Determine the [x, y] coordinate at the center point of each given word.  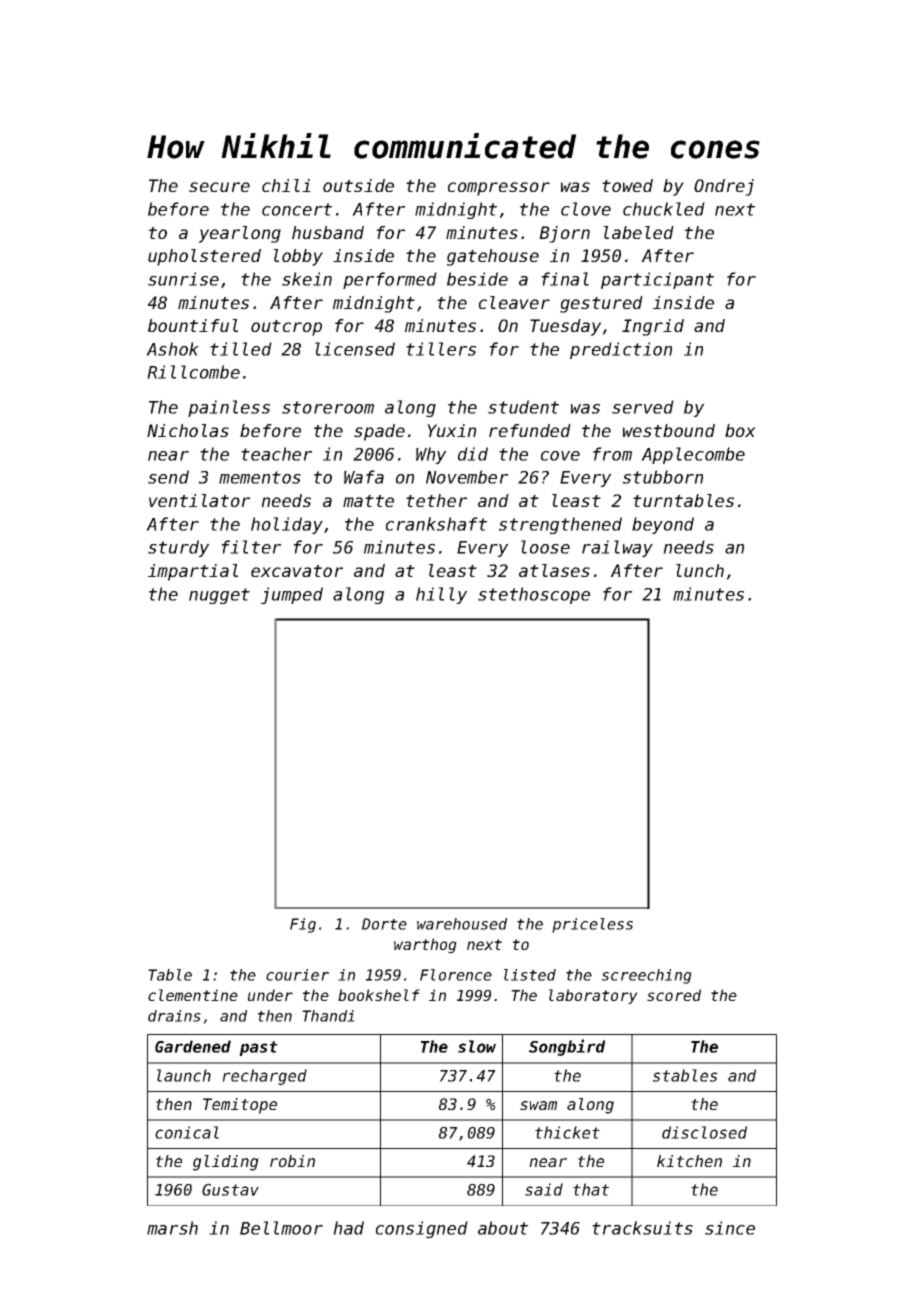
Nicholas [188, 430]
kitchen [689, 1161]
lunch [700, 570]
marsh [172, 1228]
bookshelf [379, 995]
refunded [530, 430]
